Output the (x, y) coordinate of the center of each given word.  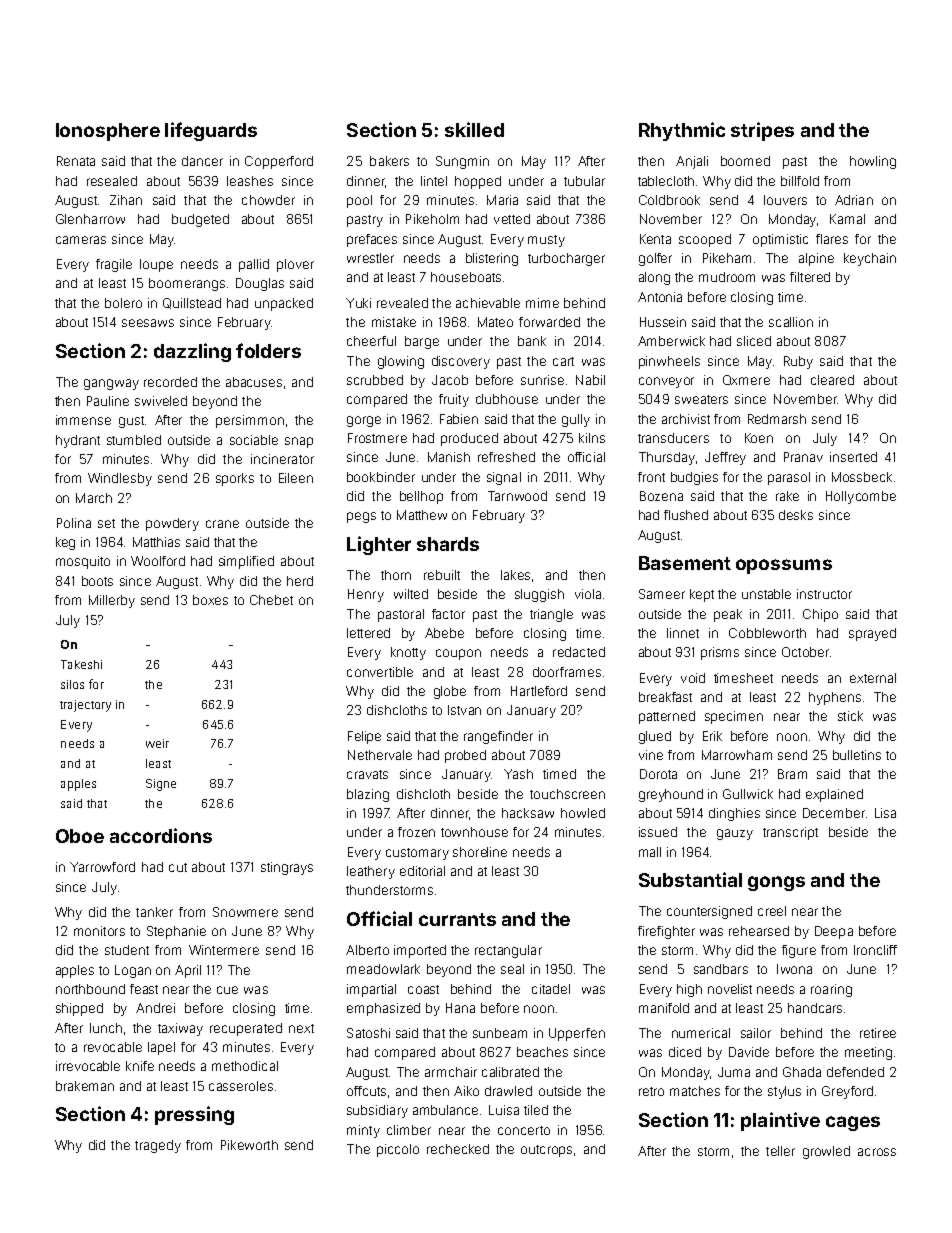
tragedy (158, 1146)
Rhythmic (682, 131)
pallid (254, 265)
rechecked (458, 1149)
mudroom (727, 277)
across (877, 1152)
